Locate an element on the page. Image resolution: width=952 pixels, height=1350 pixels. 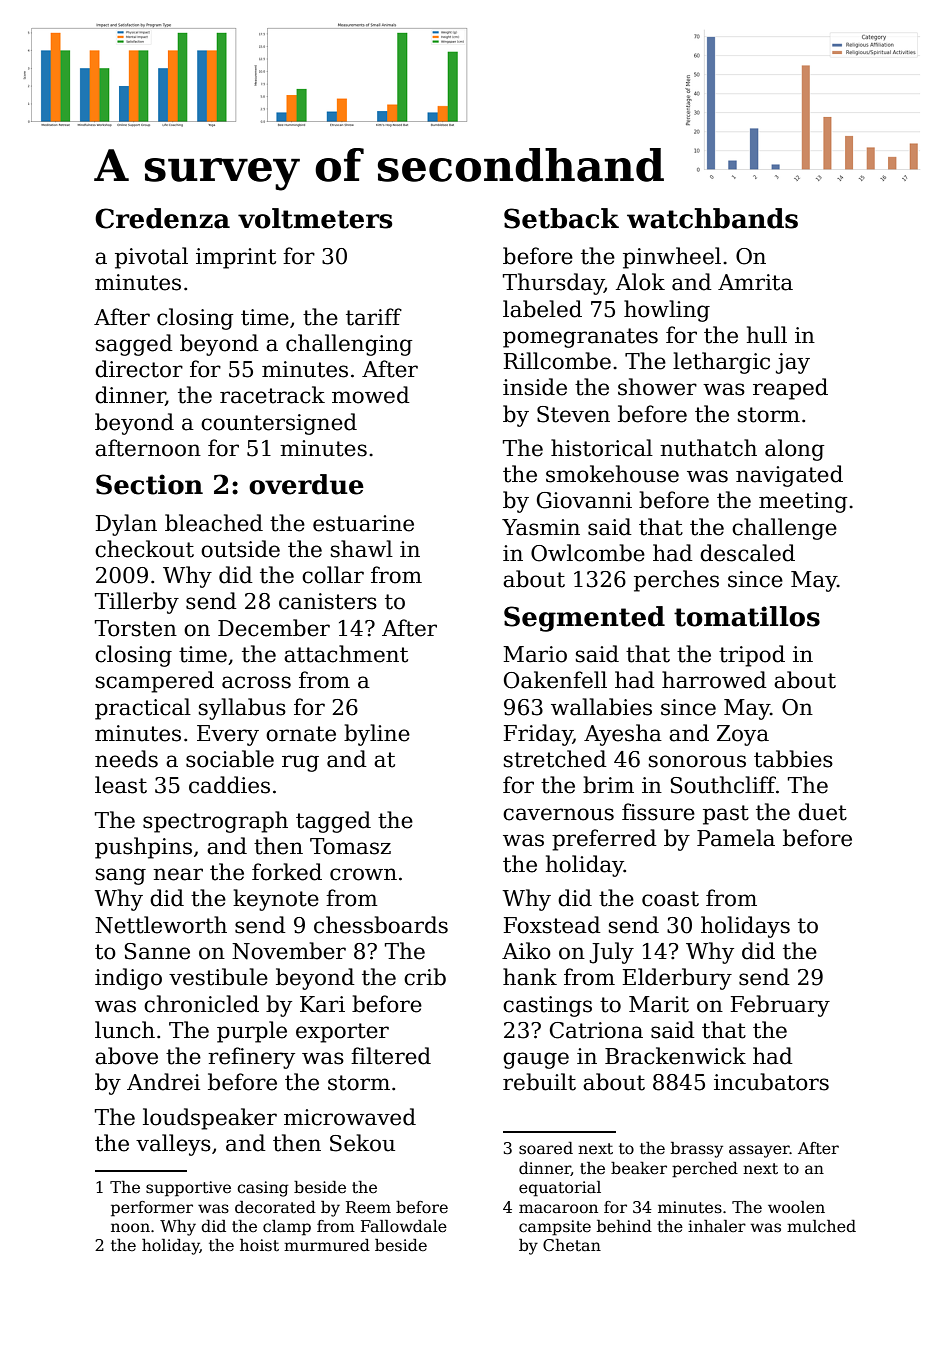
keynote is located at coordinates (276, 900).
